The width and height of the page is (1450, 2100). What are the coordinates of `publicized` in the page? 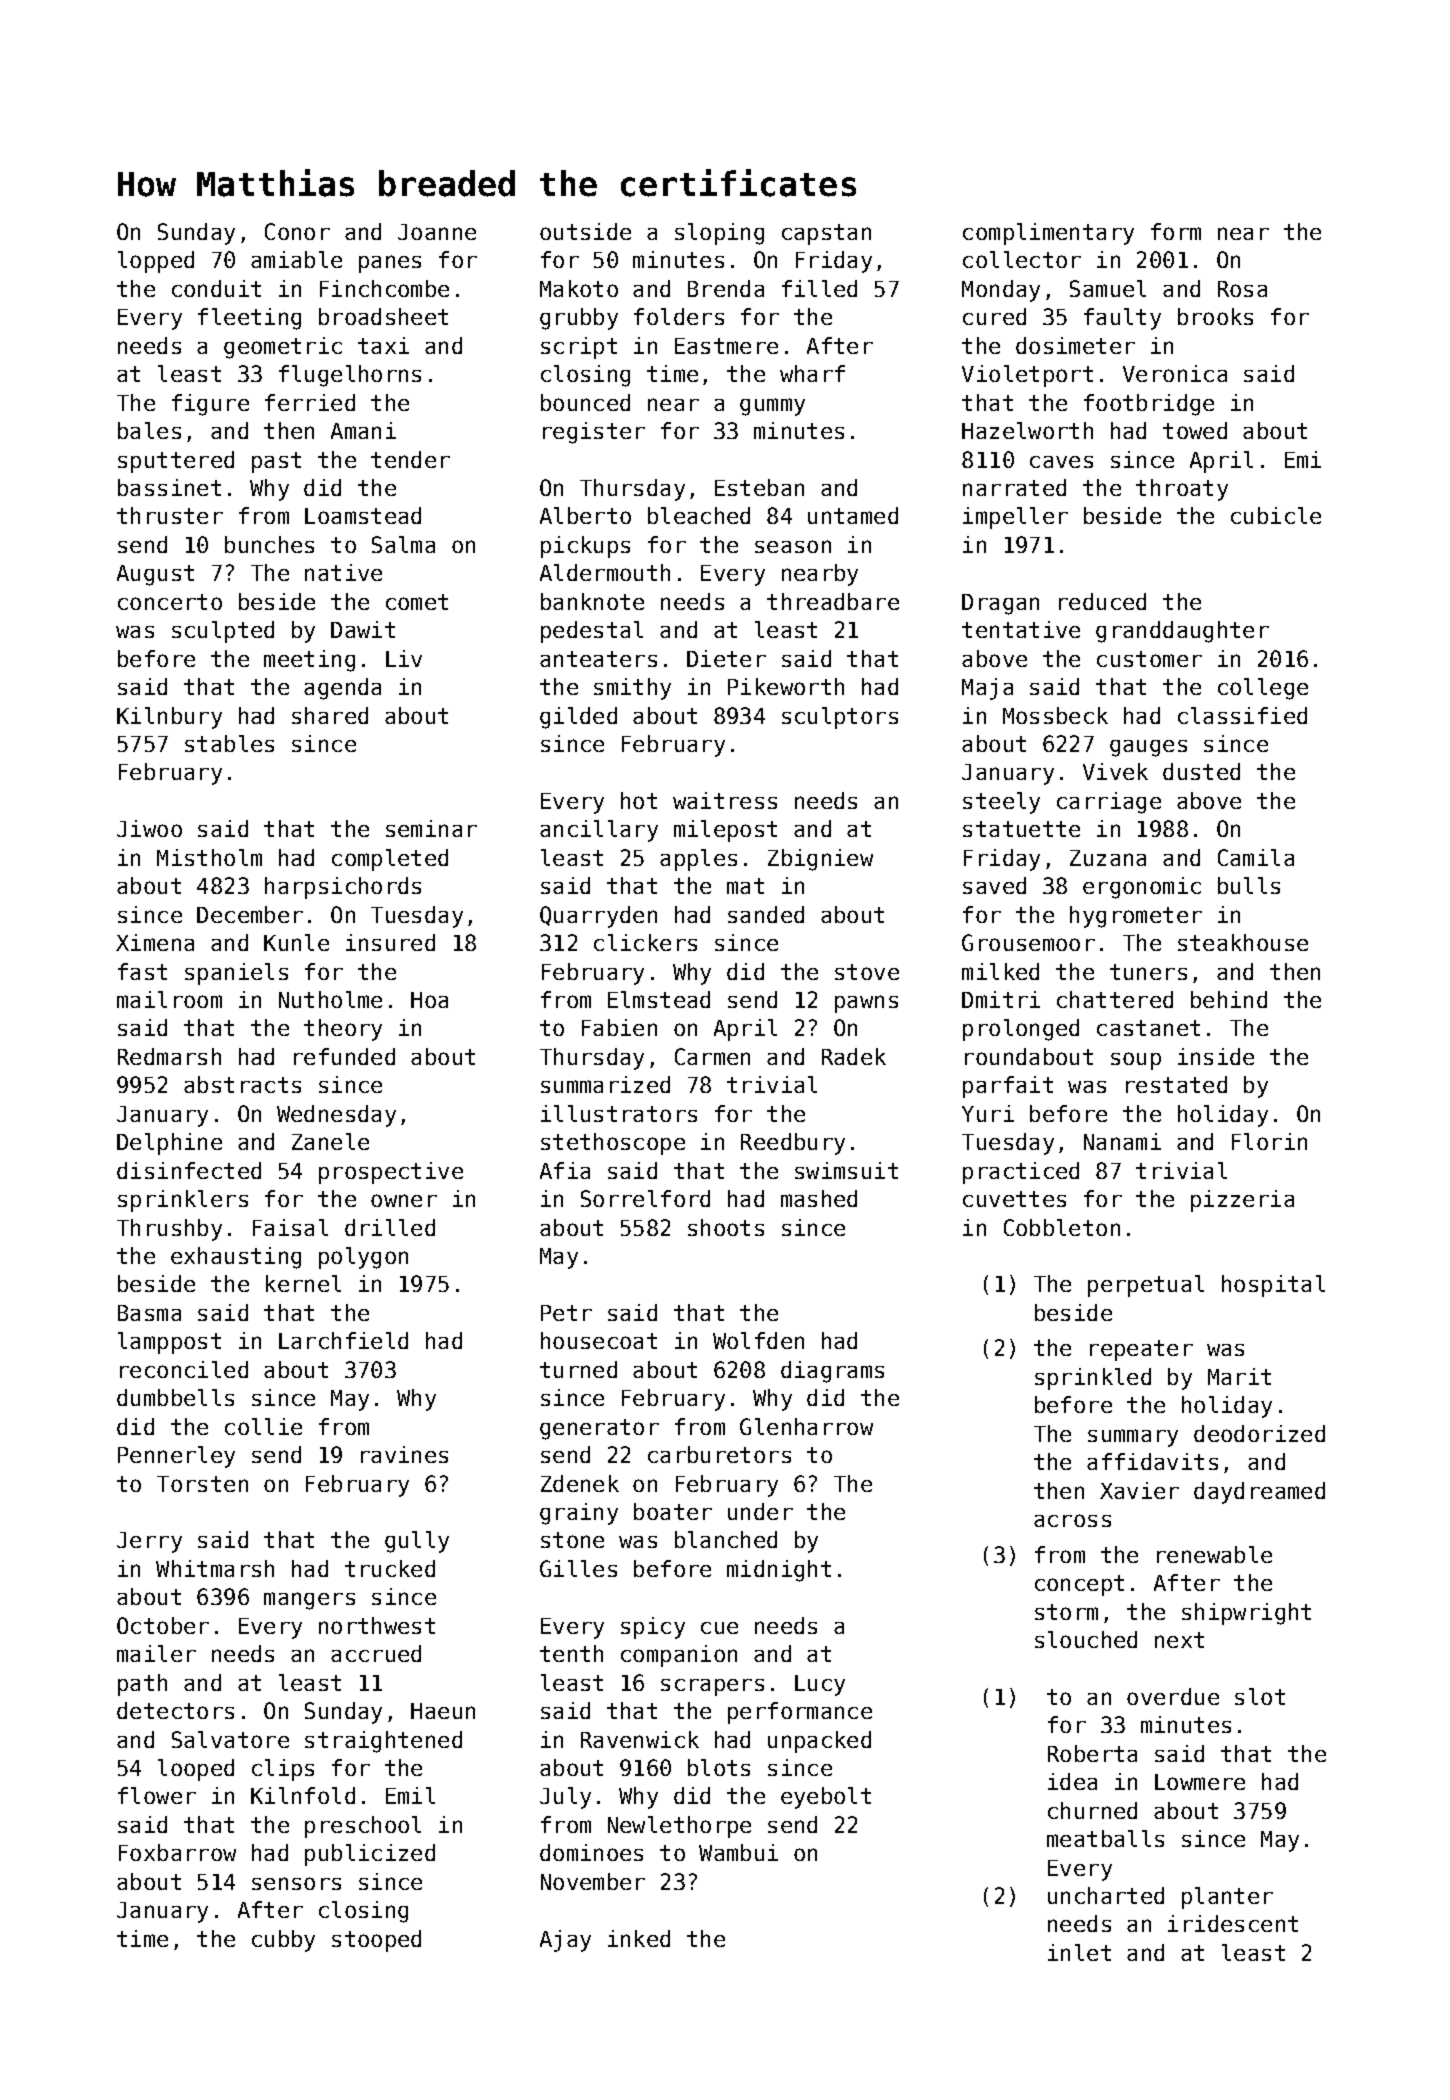 It's located at (370, 1855).
